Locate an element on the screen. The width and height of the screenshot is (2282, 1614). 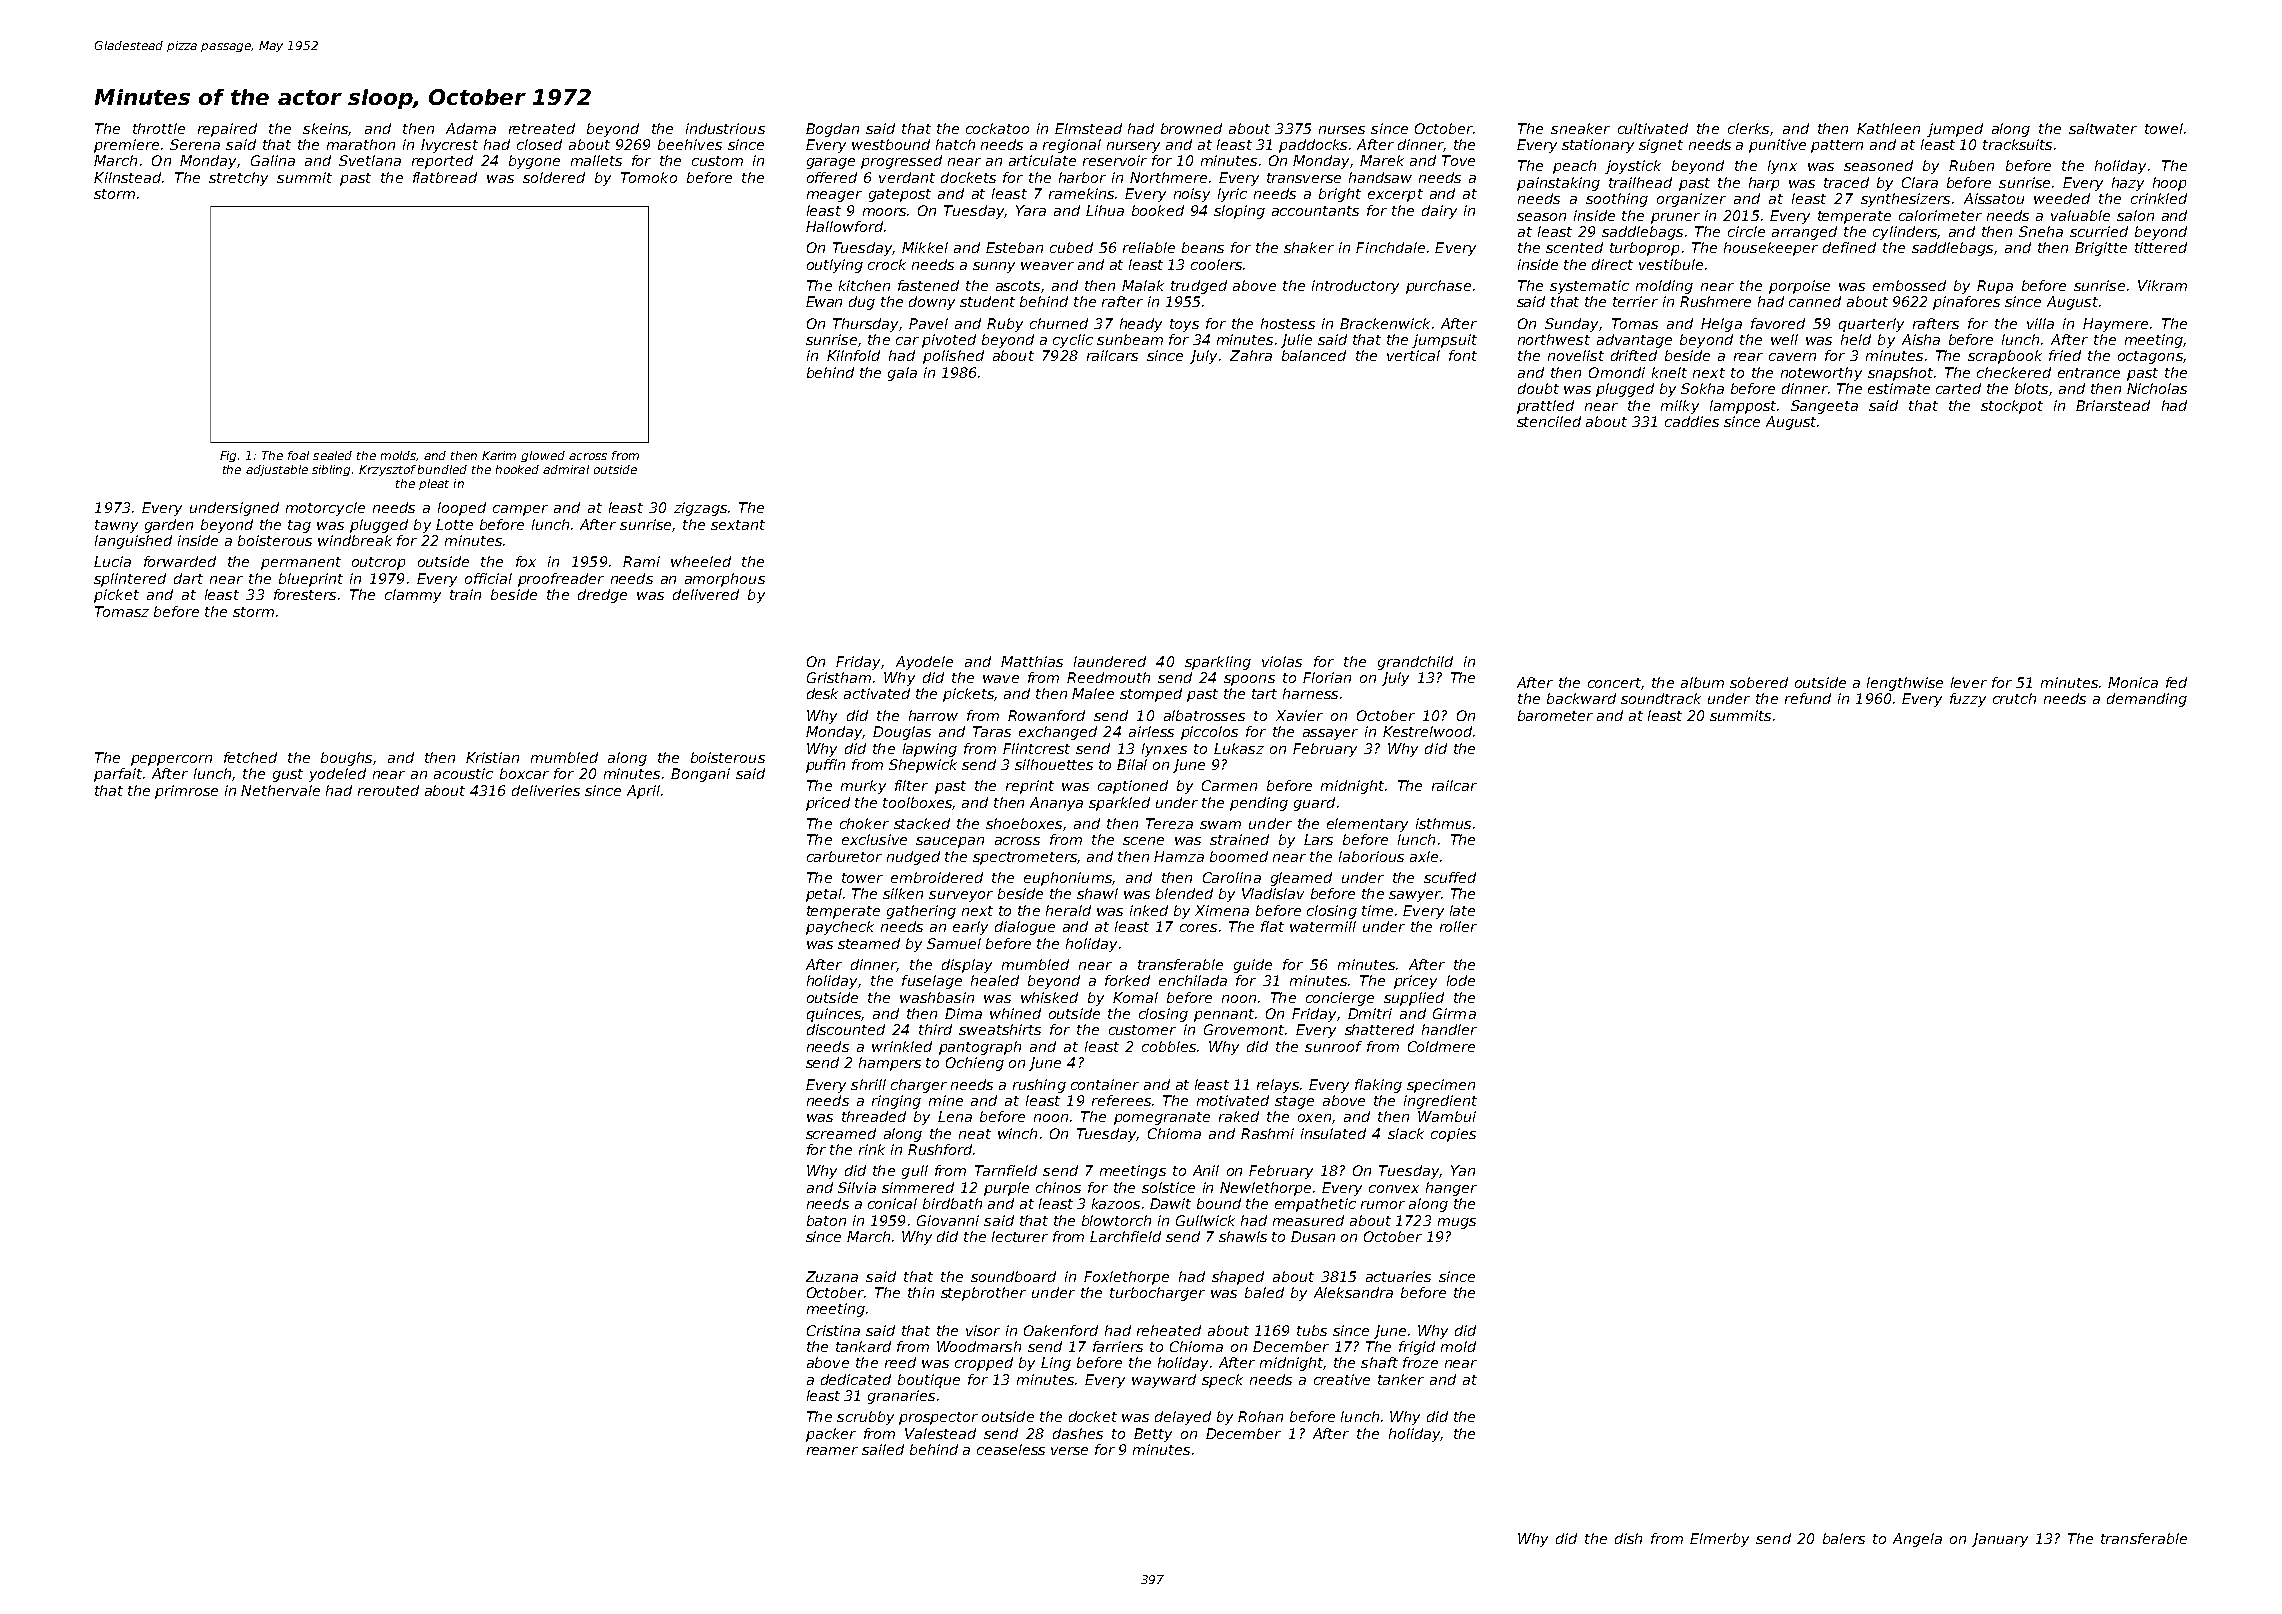
mugs is located at coordinates (1457, 1223).
